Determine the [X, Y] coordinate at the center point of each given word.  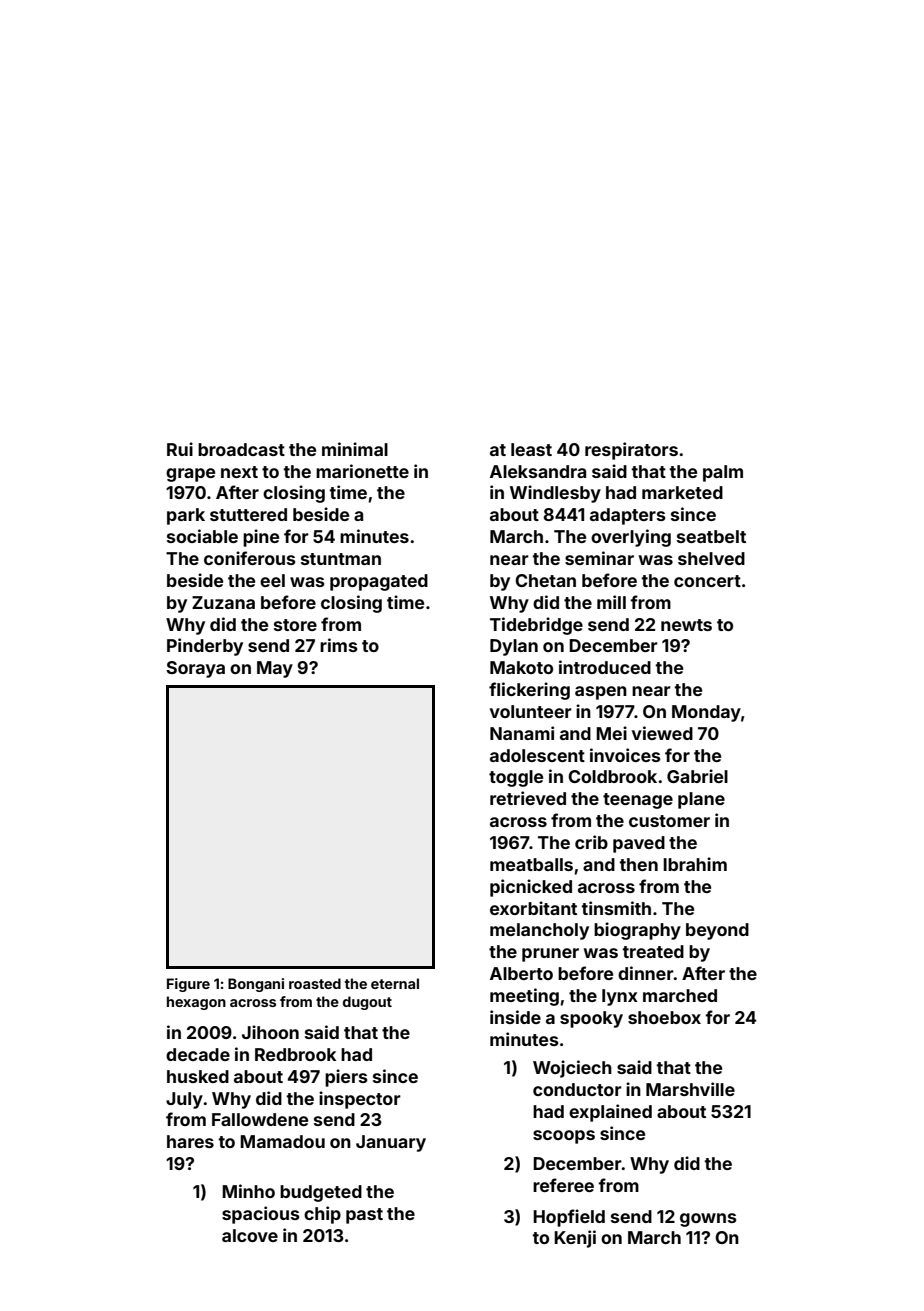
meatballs [531, 864]
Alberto [521, 973]
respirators [631, 451]
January [391, 1143]
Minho [248, 1191]
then [638, 864]
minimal [355, 449]
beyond [717, 931]
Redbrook [295, 1054]
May [275, 669]
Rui [180, 449]
